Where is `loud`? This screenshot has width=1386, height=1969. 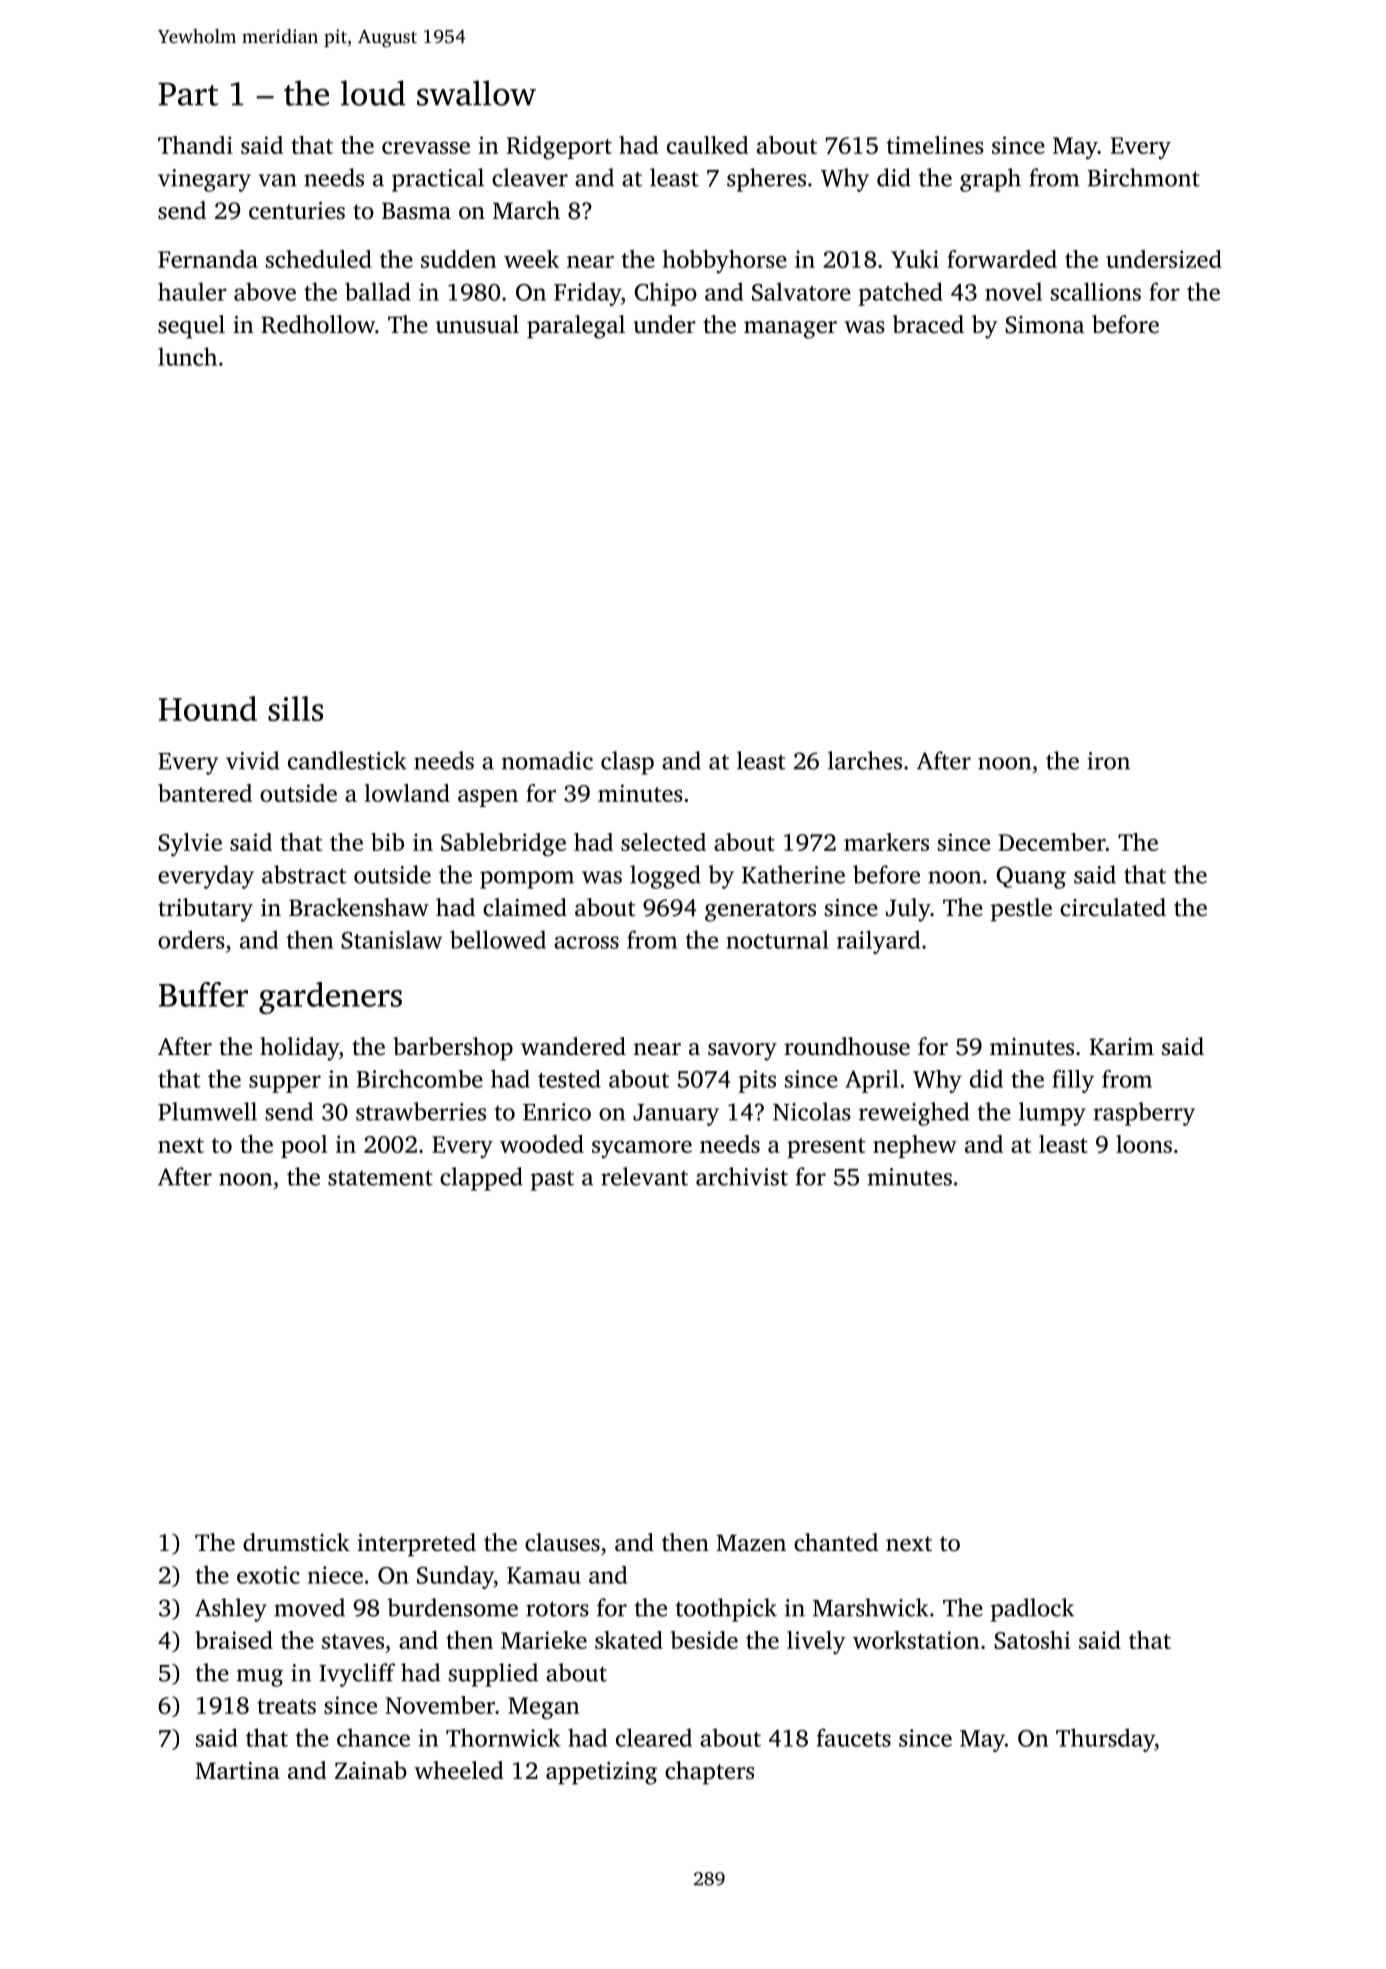
loud is located at coordinates (373, 93).
